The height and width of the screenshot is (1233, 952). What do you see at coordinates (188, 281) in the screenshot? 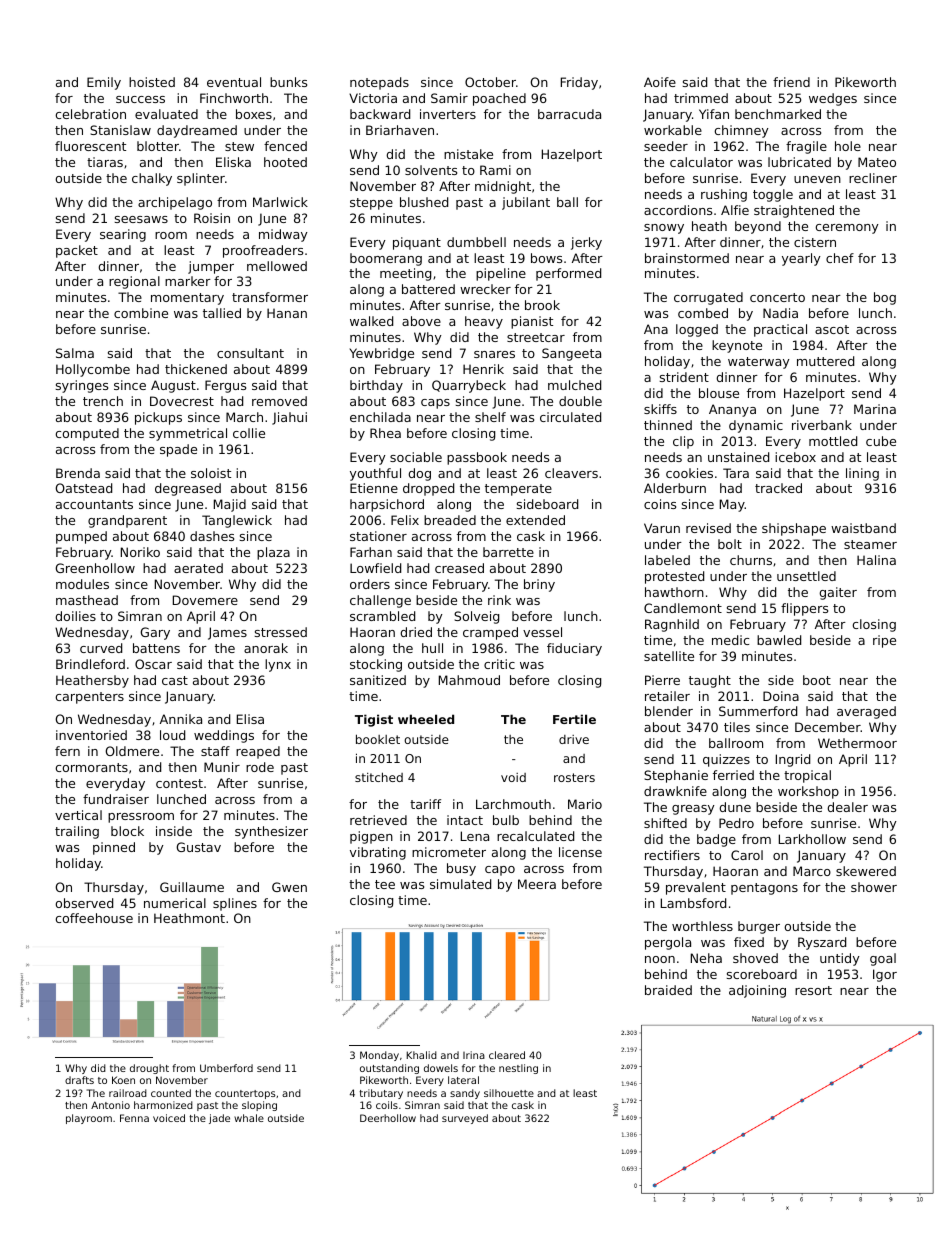
I see `marker` at bounding box center [188, 281].
